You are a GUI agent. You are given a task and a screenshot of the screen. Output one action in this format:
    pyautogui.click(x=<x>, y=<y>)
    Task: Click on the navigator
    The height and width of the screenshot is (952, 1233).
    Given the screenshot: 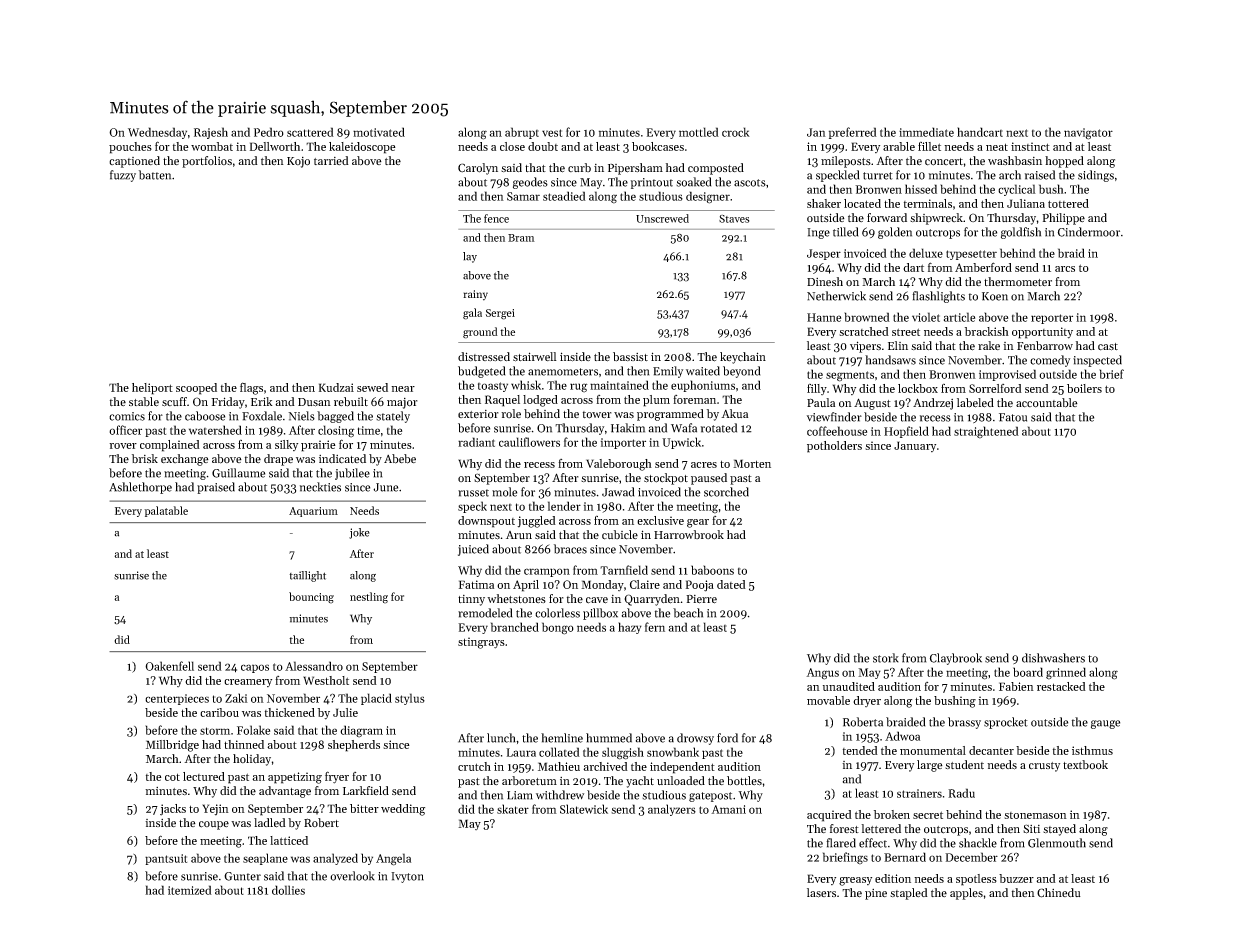 What is the action you would take?
    pyautogui.click(x=1088, y=134)
